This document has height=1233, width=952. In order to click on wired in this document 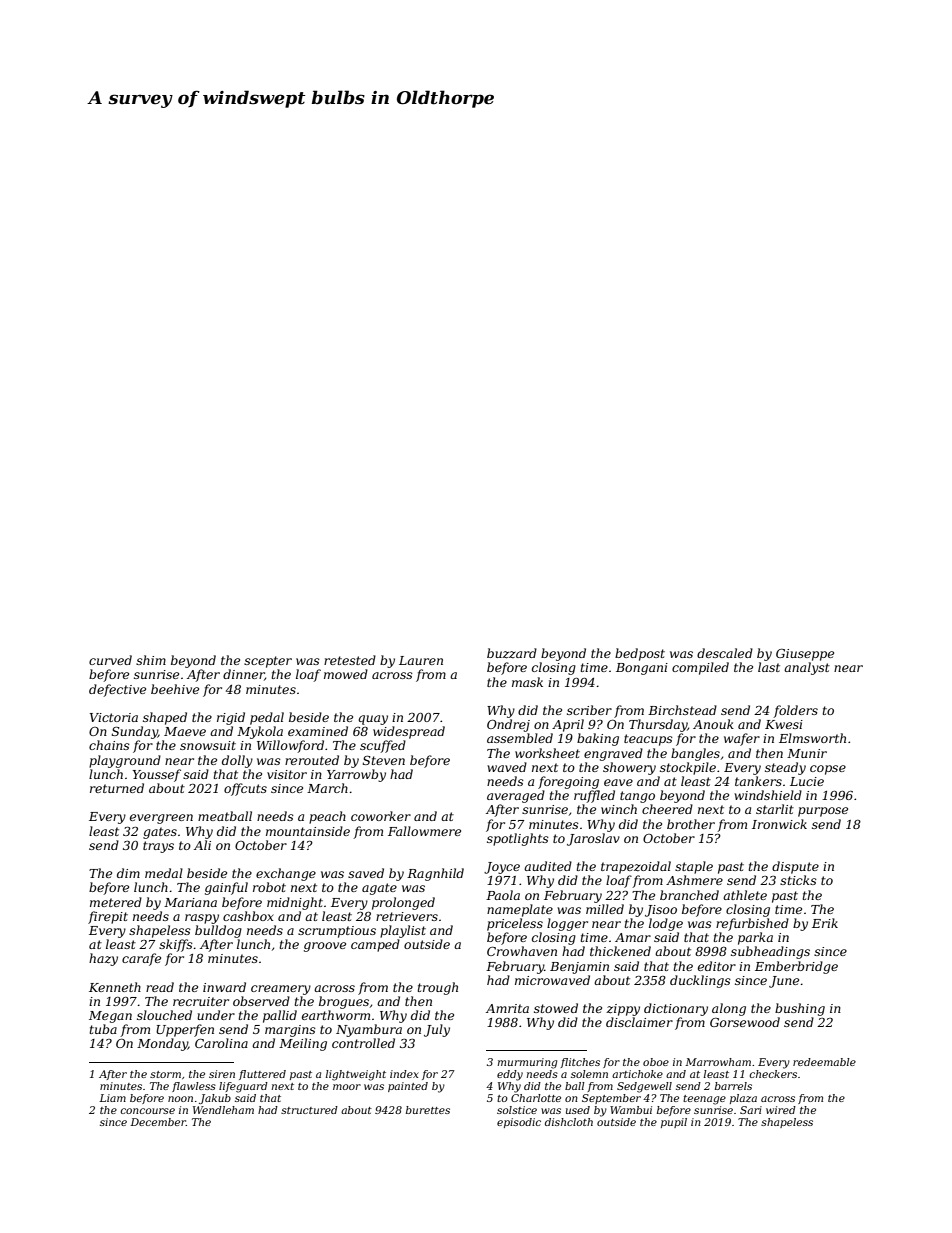, I will do `click(781, 1110)`.
